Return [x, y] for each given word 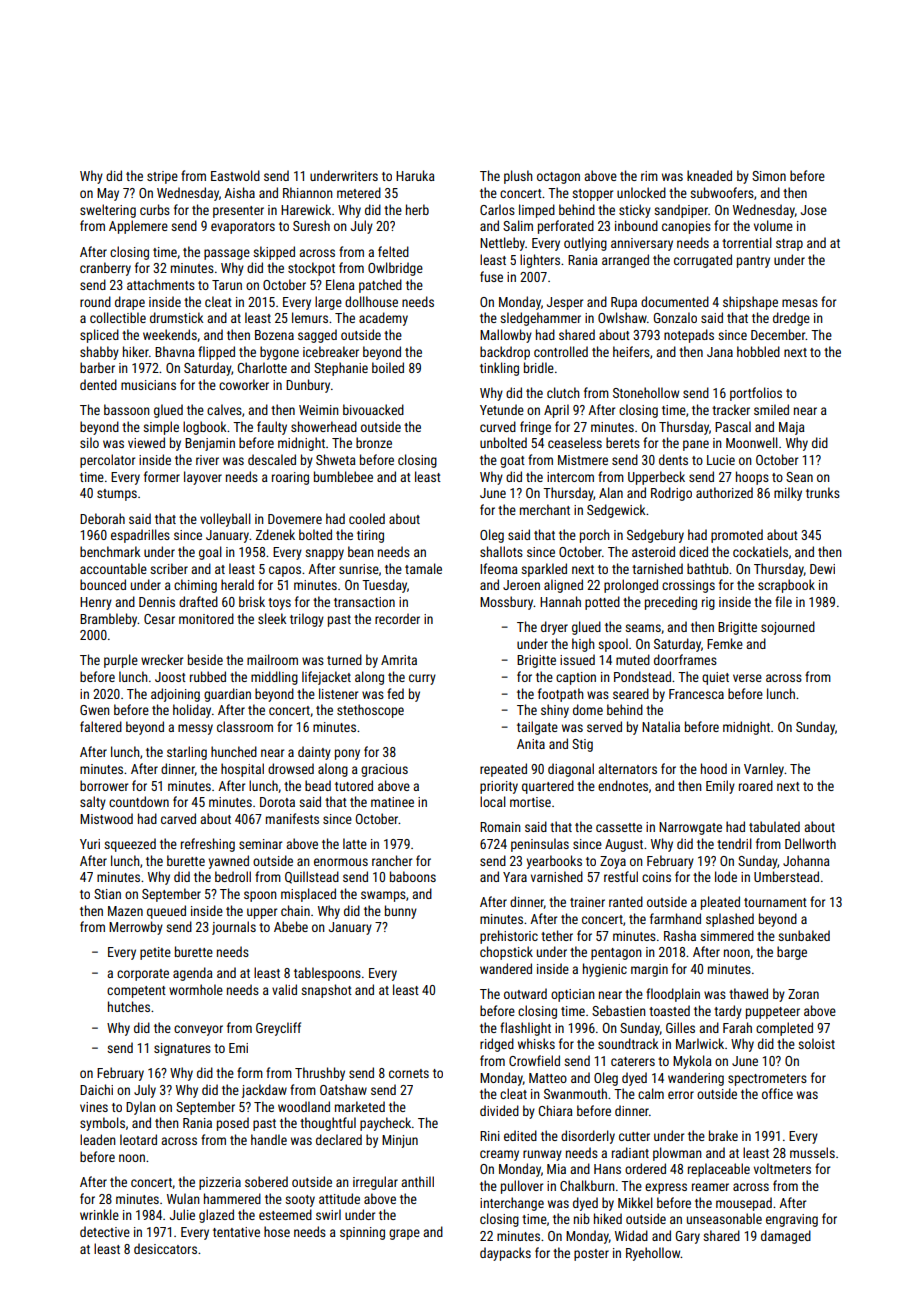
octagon [558, 178]
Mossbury [507, 603]
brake [723, 1135]
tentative [236, 1232]
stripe [162, 177]
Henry [96, 603]
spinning [362, 1233]
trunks [823, 492]
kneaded [709, 175]
